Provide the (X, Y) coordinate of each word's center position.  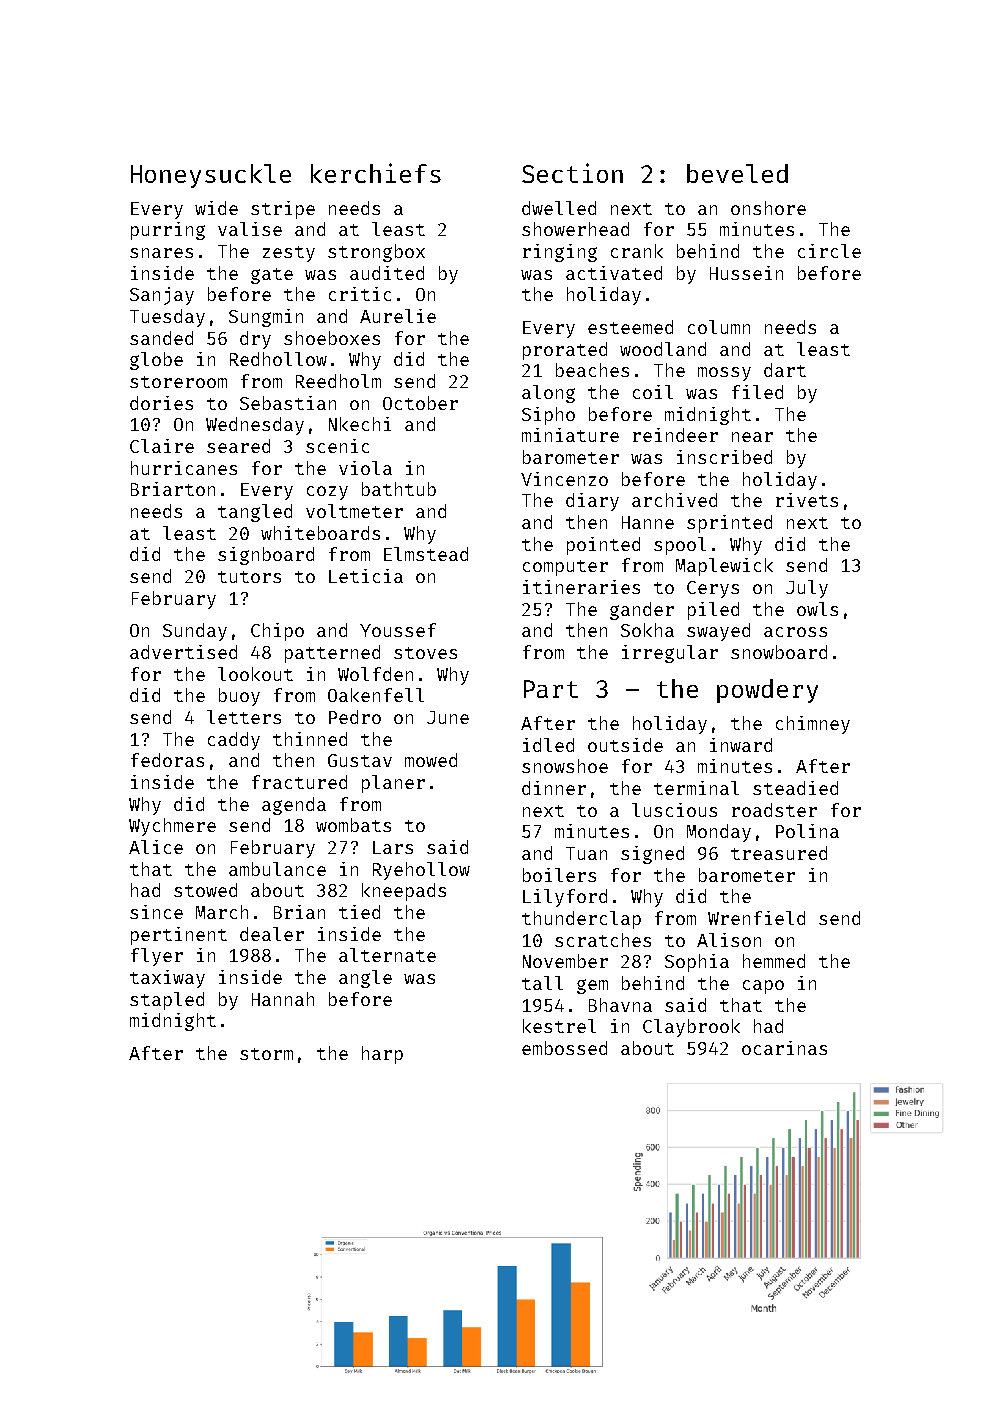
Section (572, 173)
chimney (813, 725)
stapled (167, 1001)
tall (542, 983)
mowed (431, 760)
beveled (737, 173)
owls (817, 609)
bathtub (399, 489)
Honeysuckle (211, 176)
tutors (249, 577)
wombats (353, 825)
